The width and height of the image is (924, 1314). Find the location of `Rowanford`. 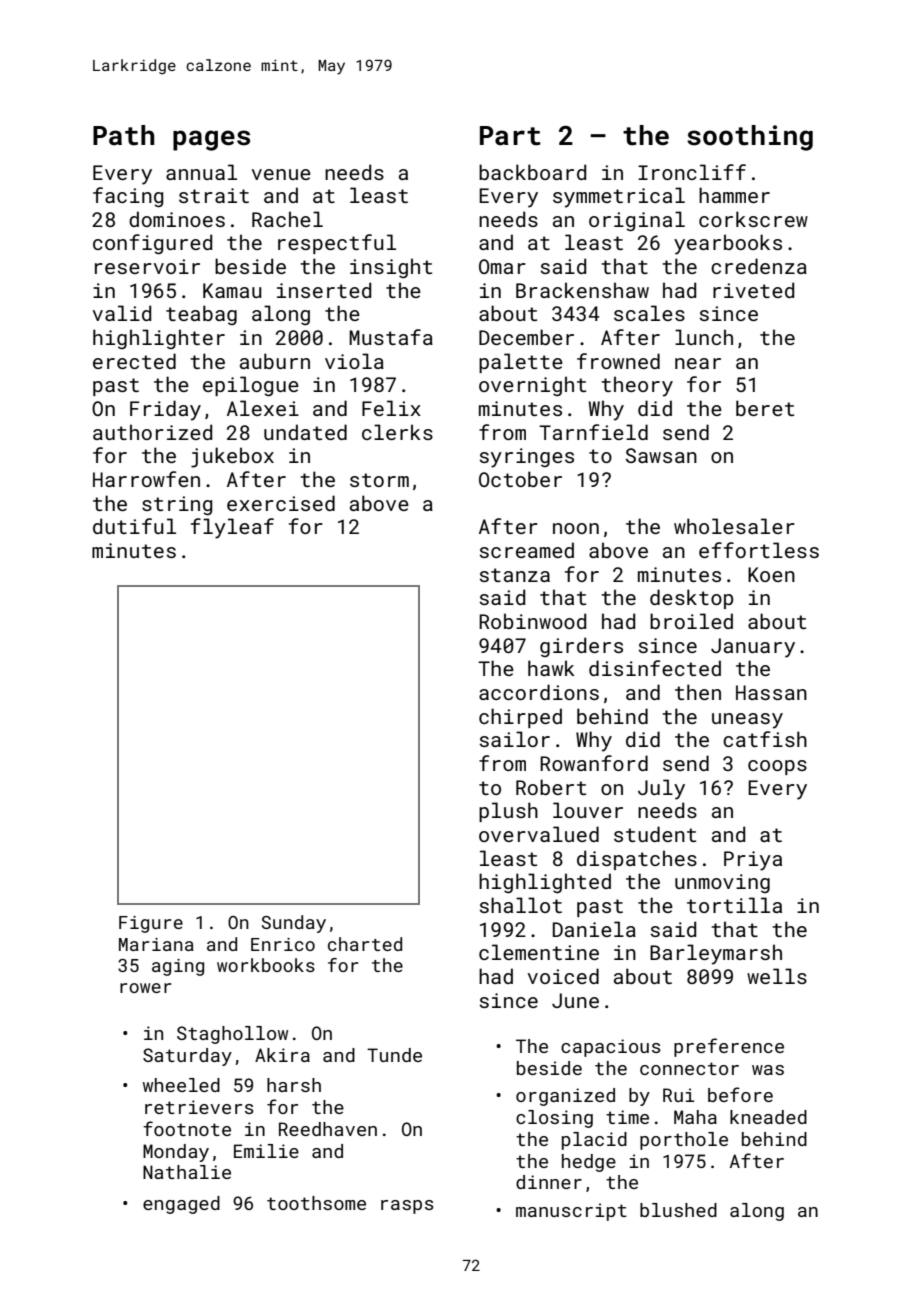

Rowanford is located at coordinates (594, 763).
